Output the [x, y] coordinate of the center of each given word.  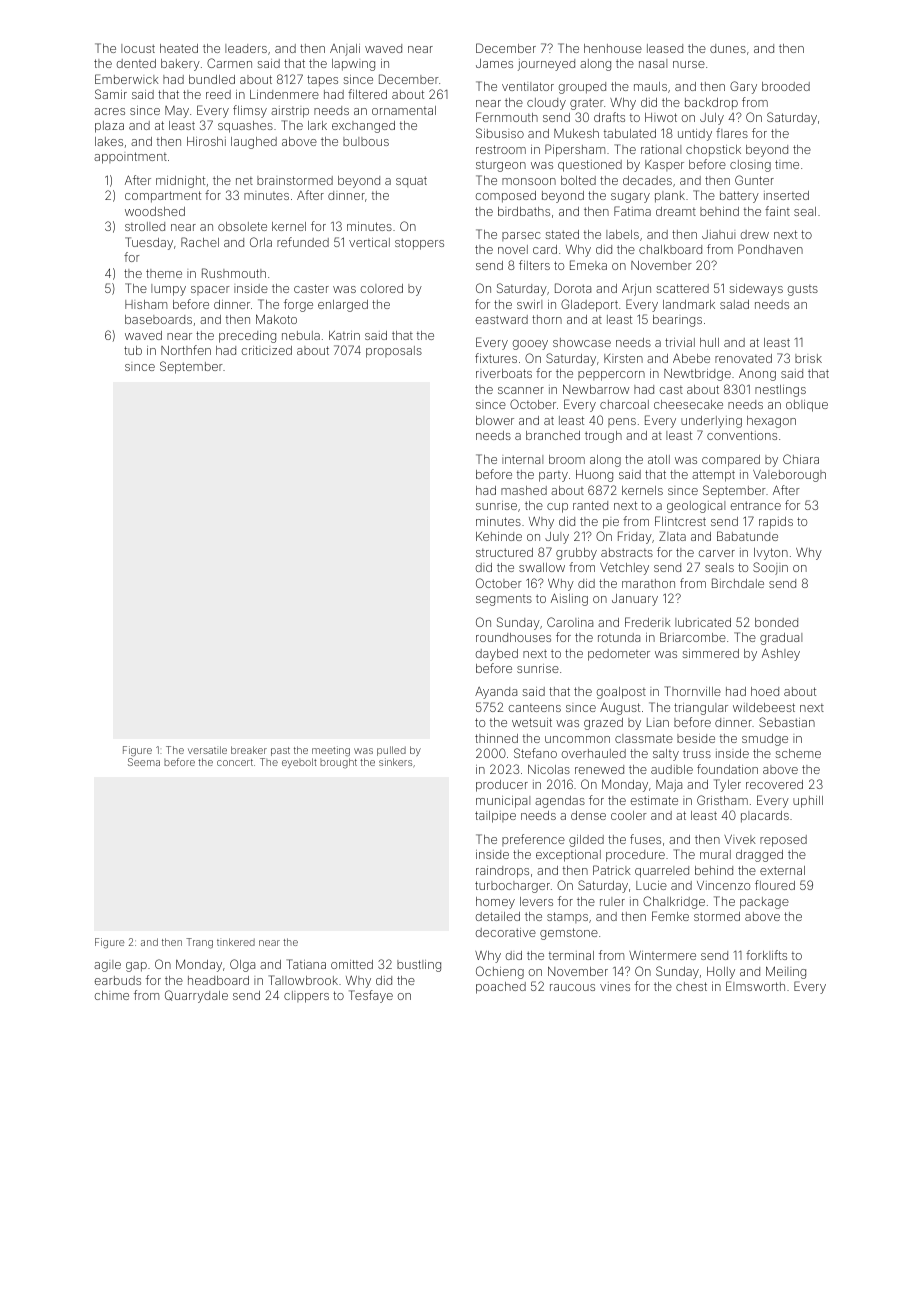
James [494, 63]
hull [709, 342]
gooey [530, 345]
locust [138, 48]
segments [504, 600]
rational [661, 149]
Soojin [770, 568]
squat [411, 182]
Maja [669, 786]
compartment [163, 197]
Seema [144, 762]
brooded [786, 86]
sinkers [395, 762]
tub [133, 350]
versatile [207, 750]
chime [112, 995]
